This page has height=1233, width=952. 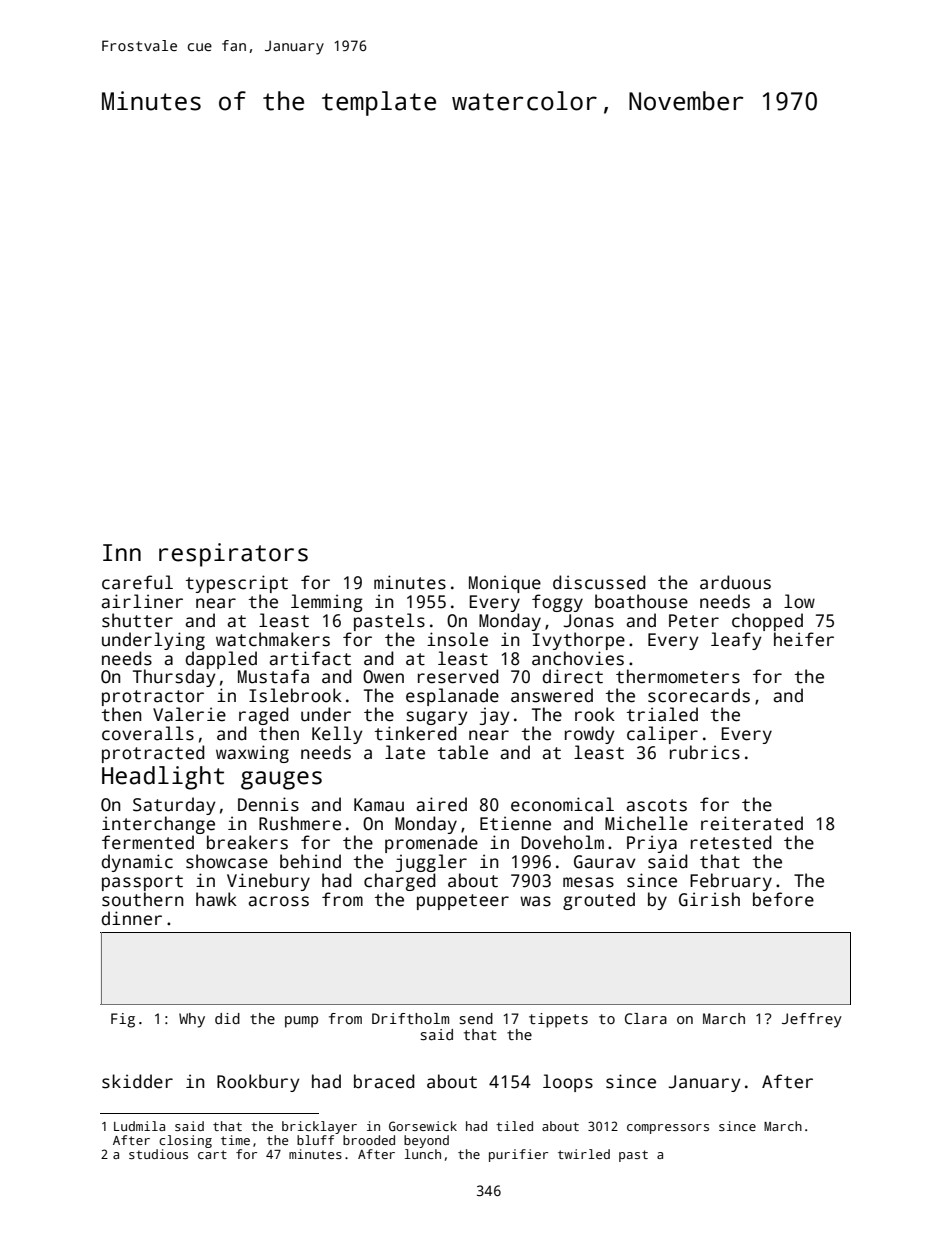 What do you see at coordinates (237, 584) in the page?
I see `typescript` at bounding box center [237, 584].
